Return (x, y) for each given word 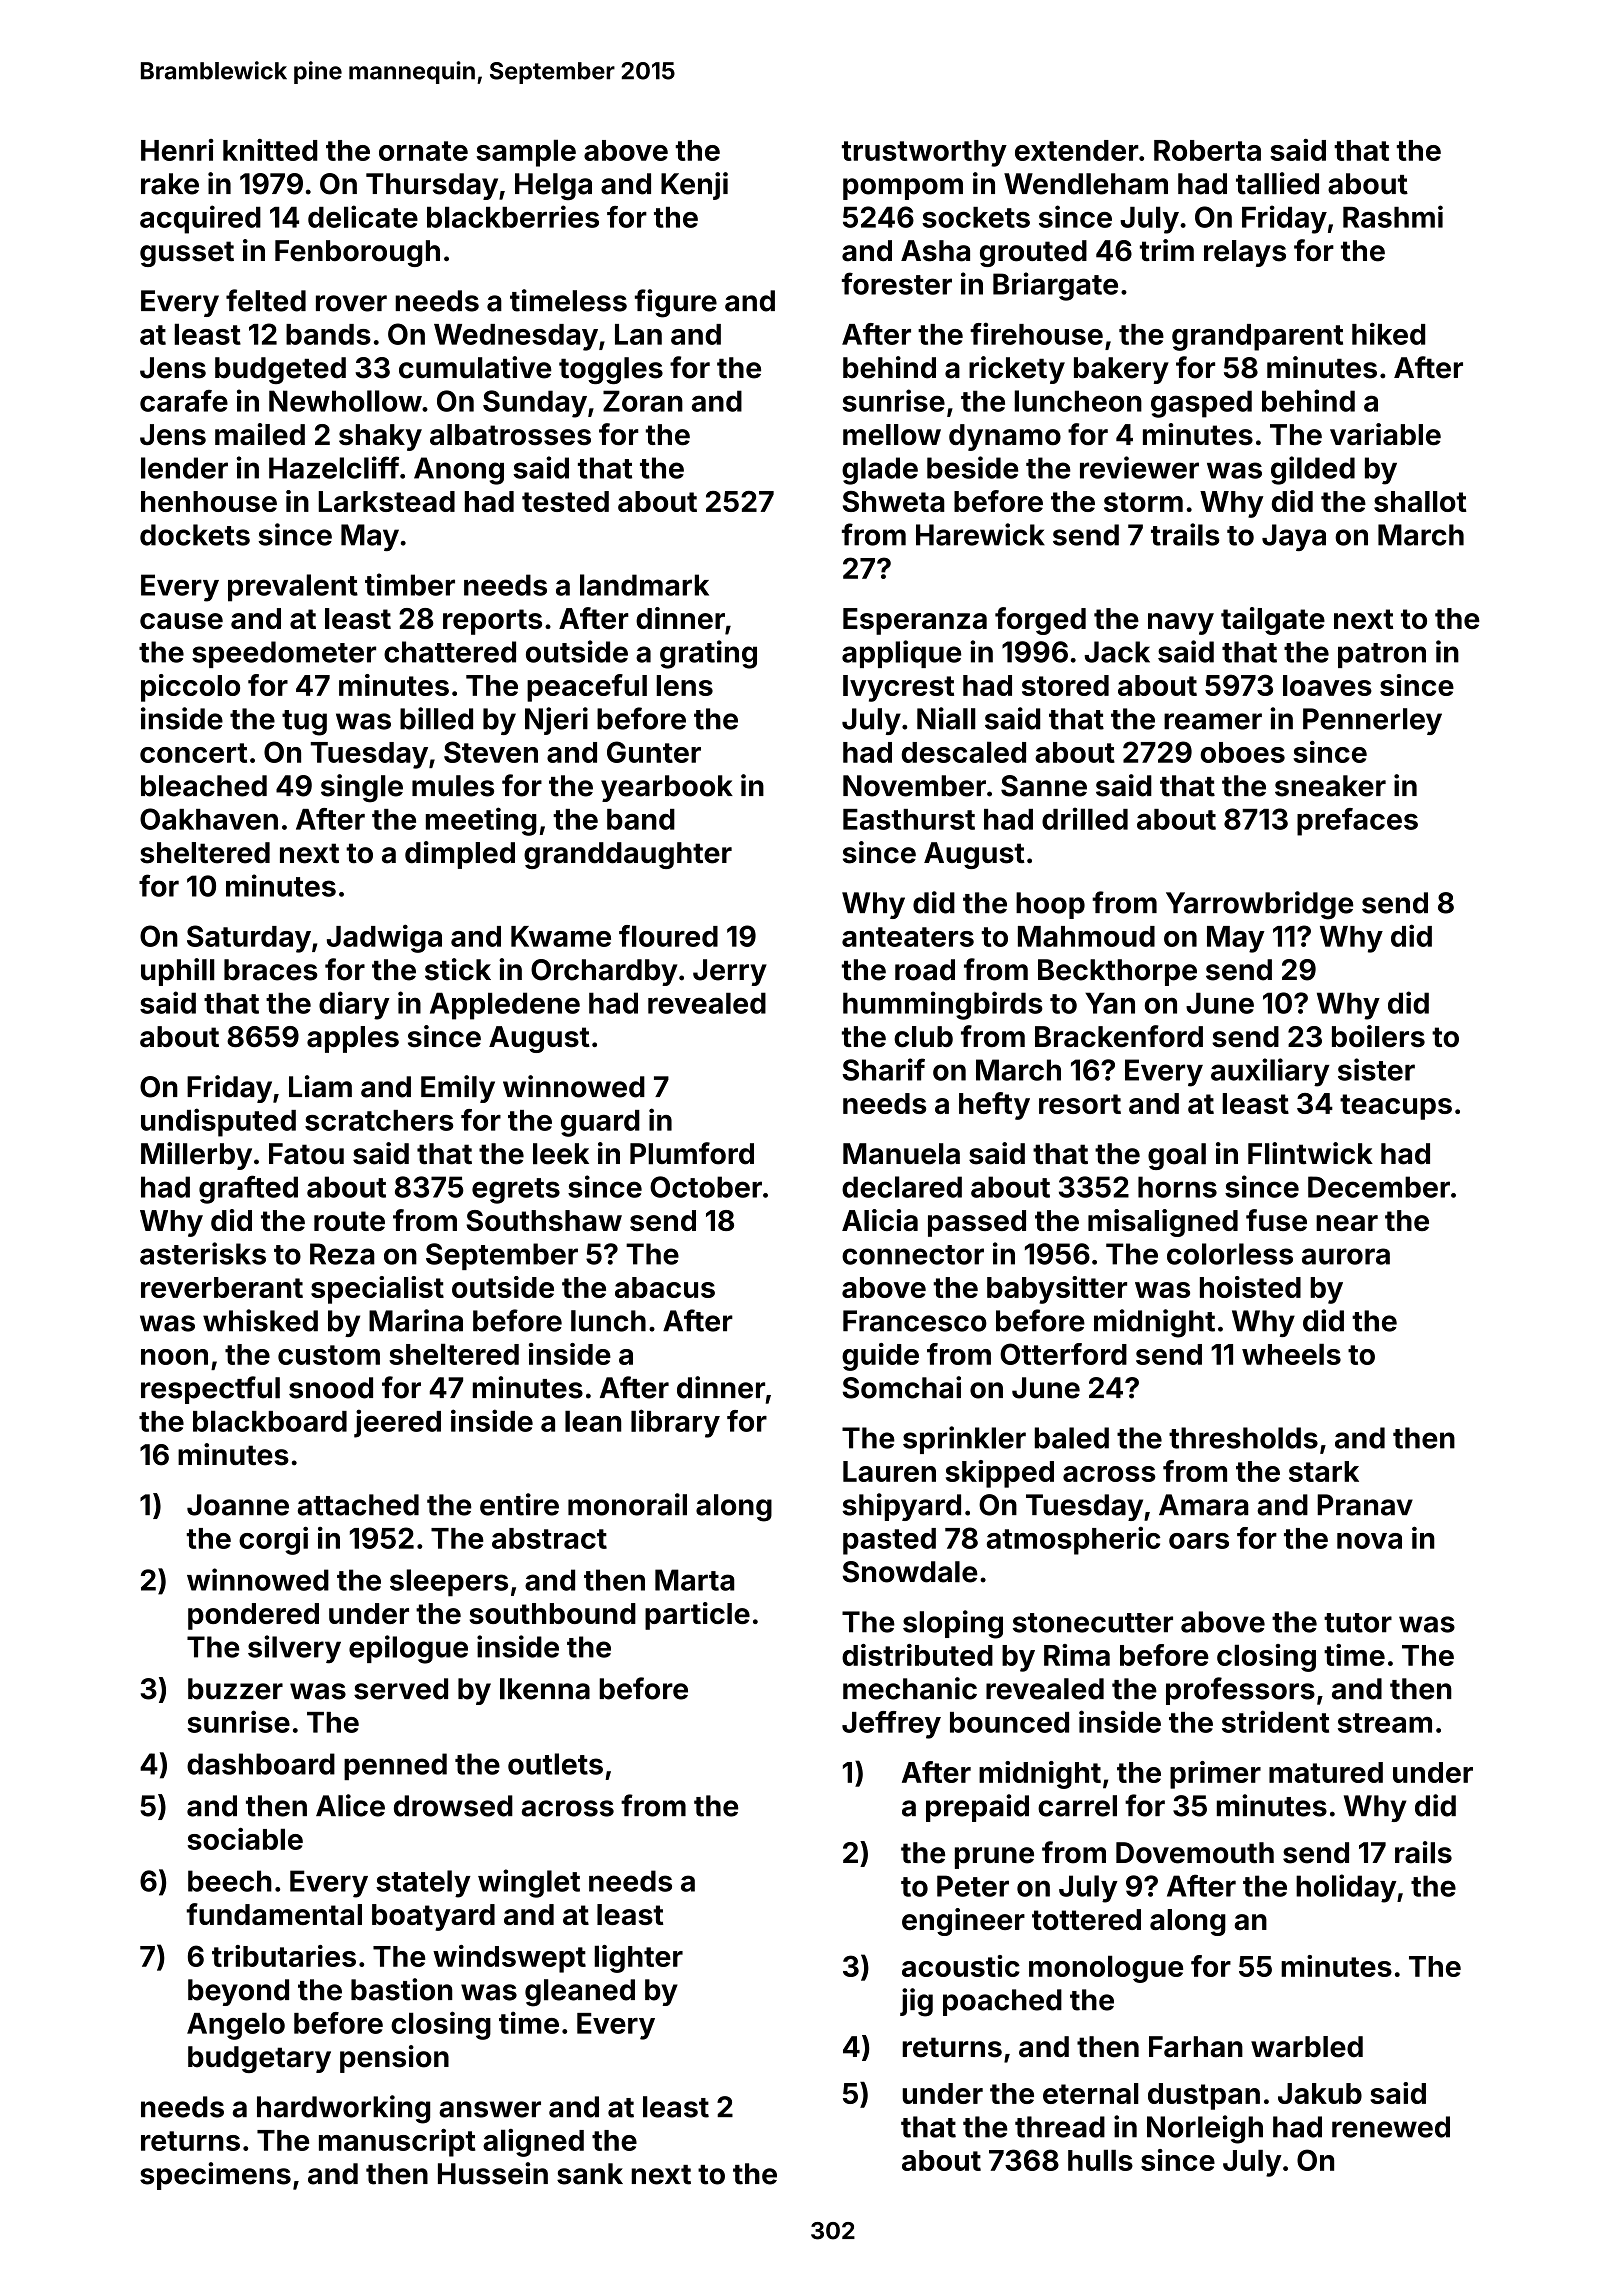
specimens (215, 2176)
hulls (1100, 2160)
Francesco (915, 1321)
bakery (1121, 370)
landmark (644, 585)
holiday (1346, 1888)
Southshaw (544, 1220)
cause (181, 621)
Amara (1203, 1505)
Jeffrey (891, 1725)
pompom (903, 189)
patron (1382, 655)
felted (266, 300)
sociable (245, 1838)
